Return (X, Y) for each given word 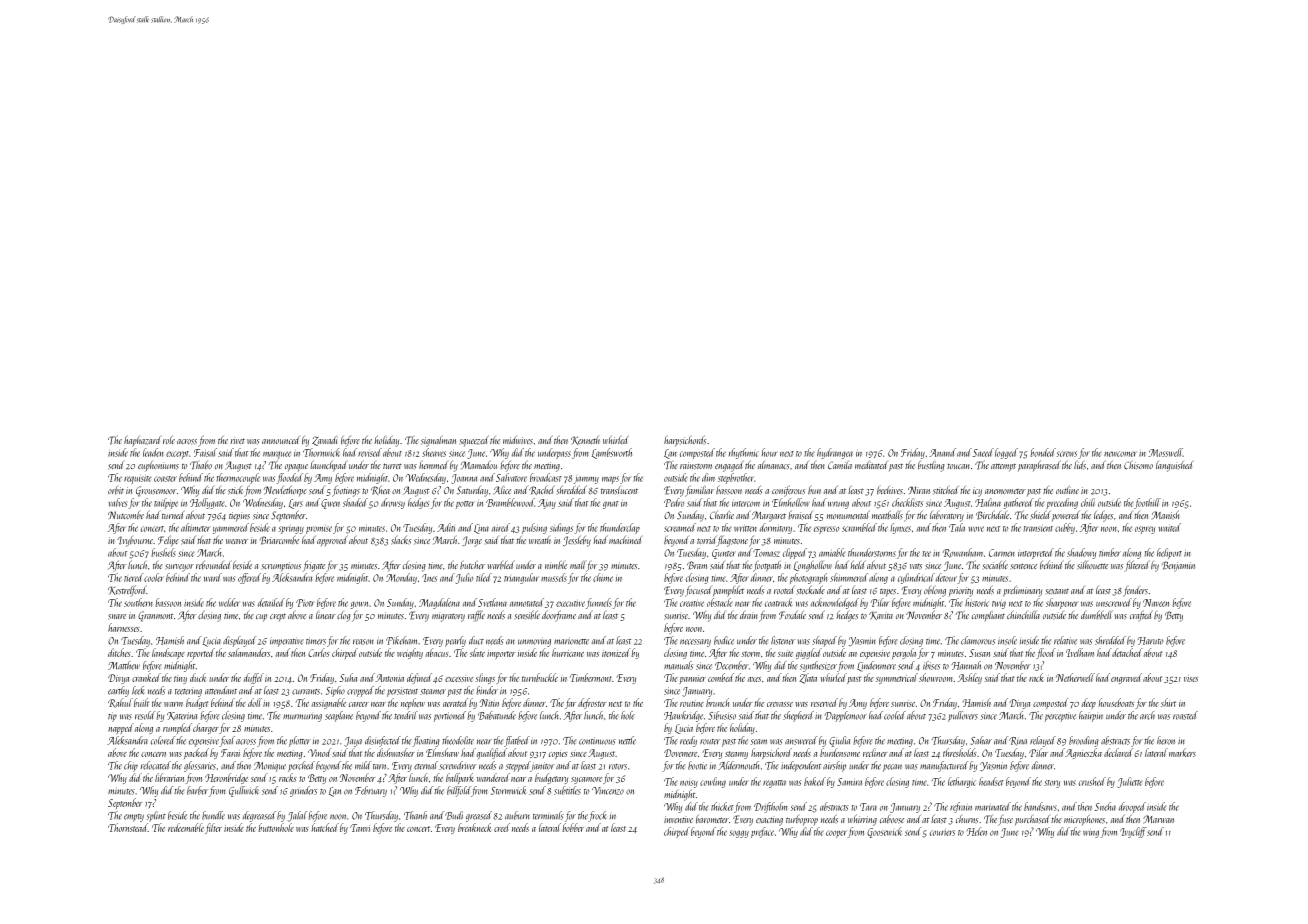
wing (1091, 834)
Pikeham (402, 640)
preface (762, 832)
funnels (599, 603)
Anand (942, 452)
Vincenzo (608, 791)
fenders (1135, 591)
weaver (237, 541)
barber (197, 790)
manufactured (944, 766)
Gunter (724, 554)
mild (363, 765)
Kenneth (585, 440)
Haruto (1150, 641)
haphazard (142, 441)
